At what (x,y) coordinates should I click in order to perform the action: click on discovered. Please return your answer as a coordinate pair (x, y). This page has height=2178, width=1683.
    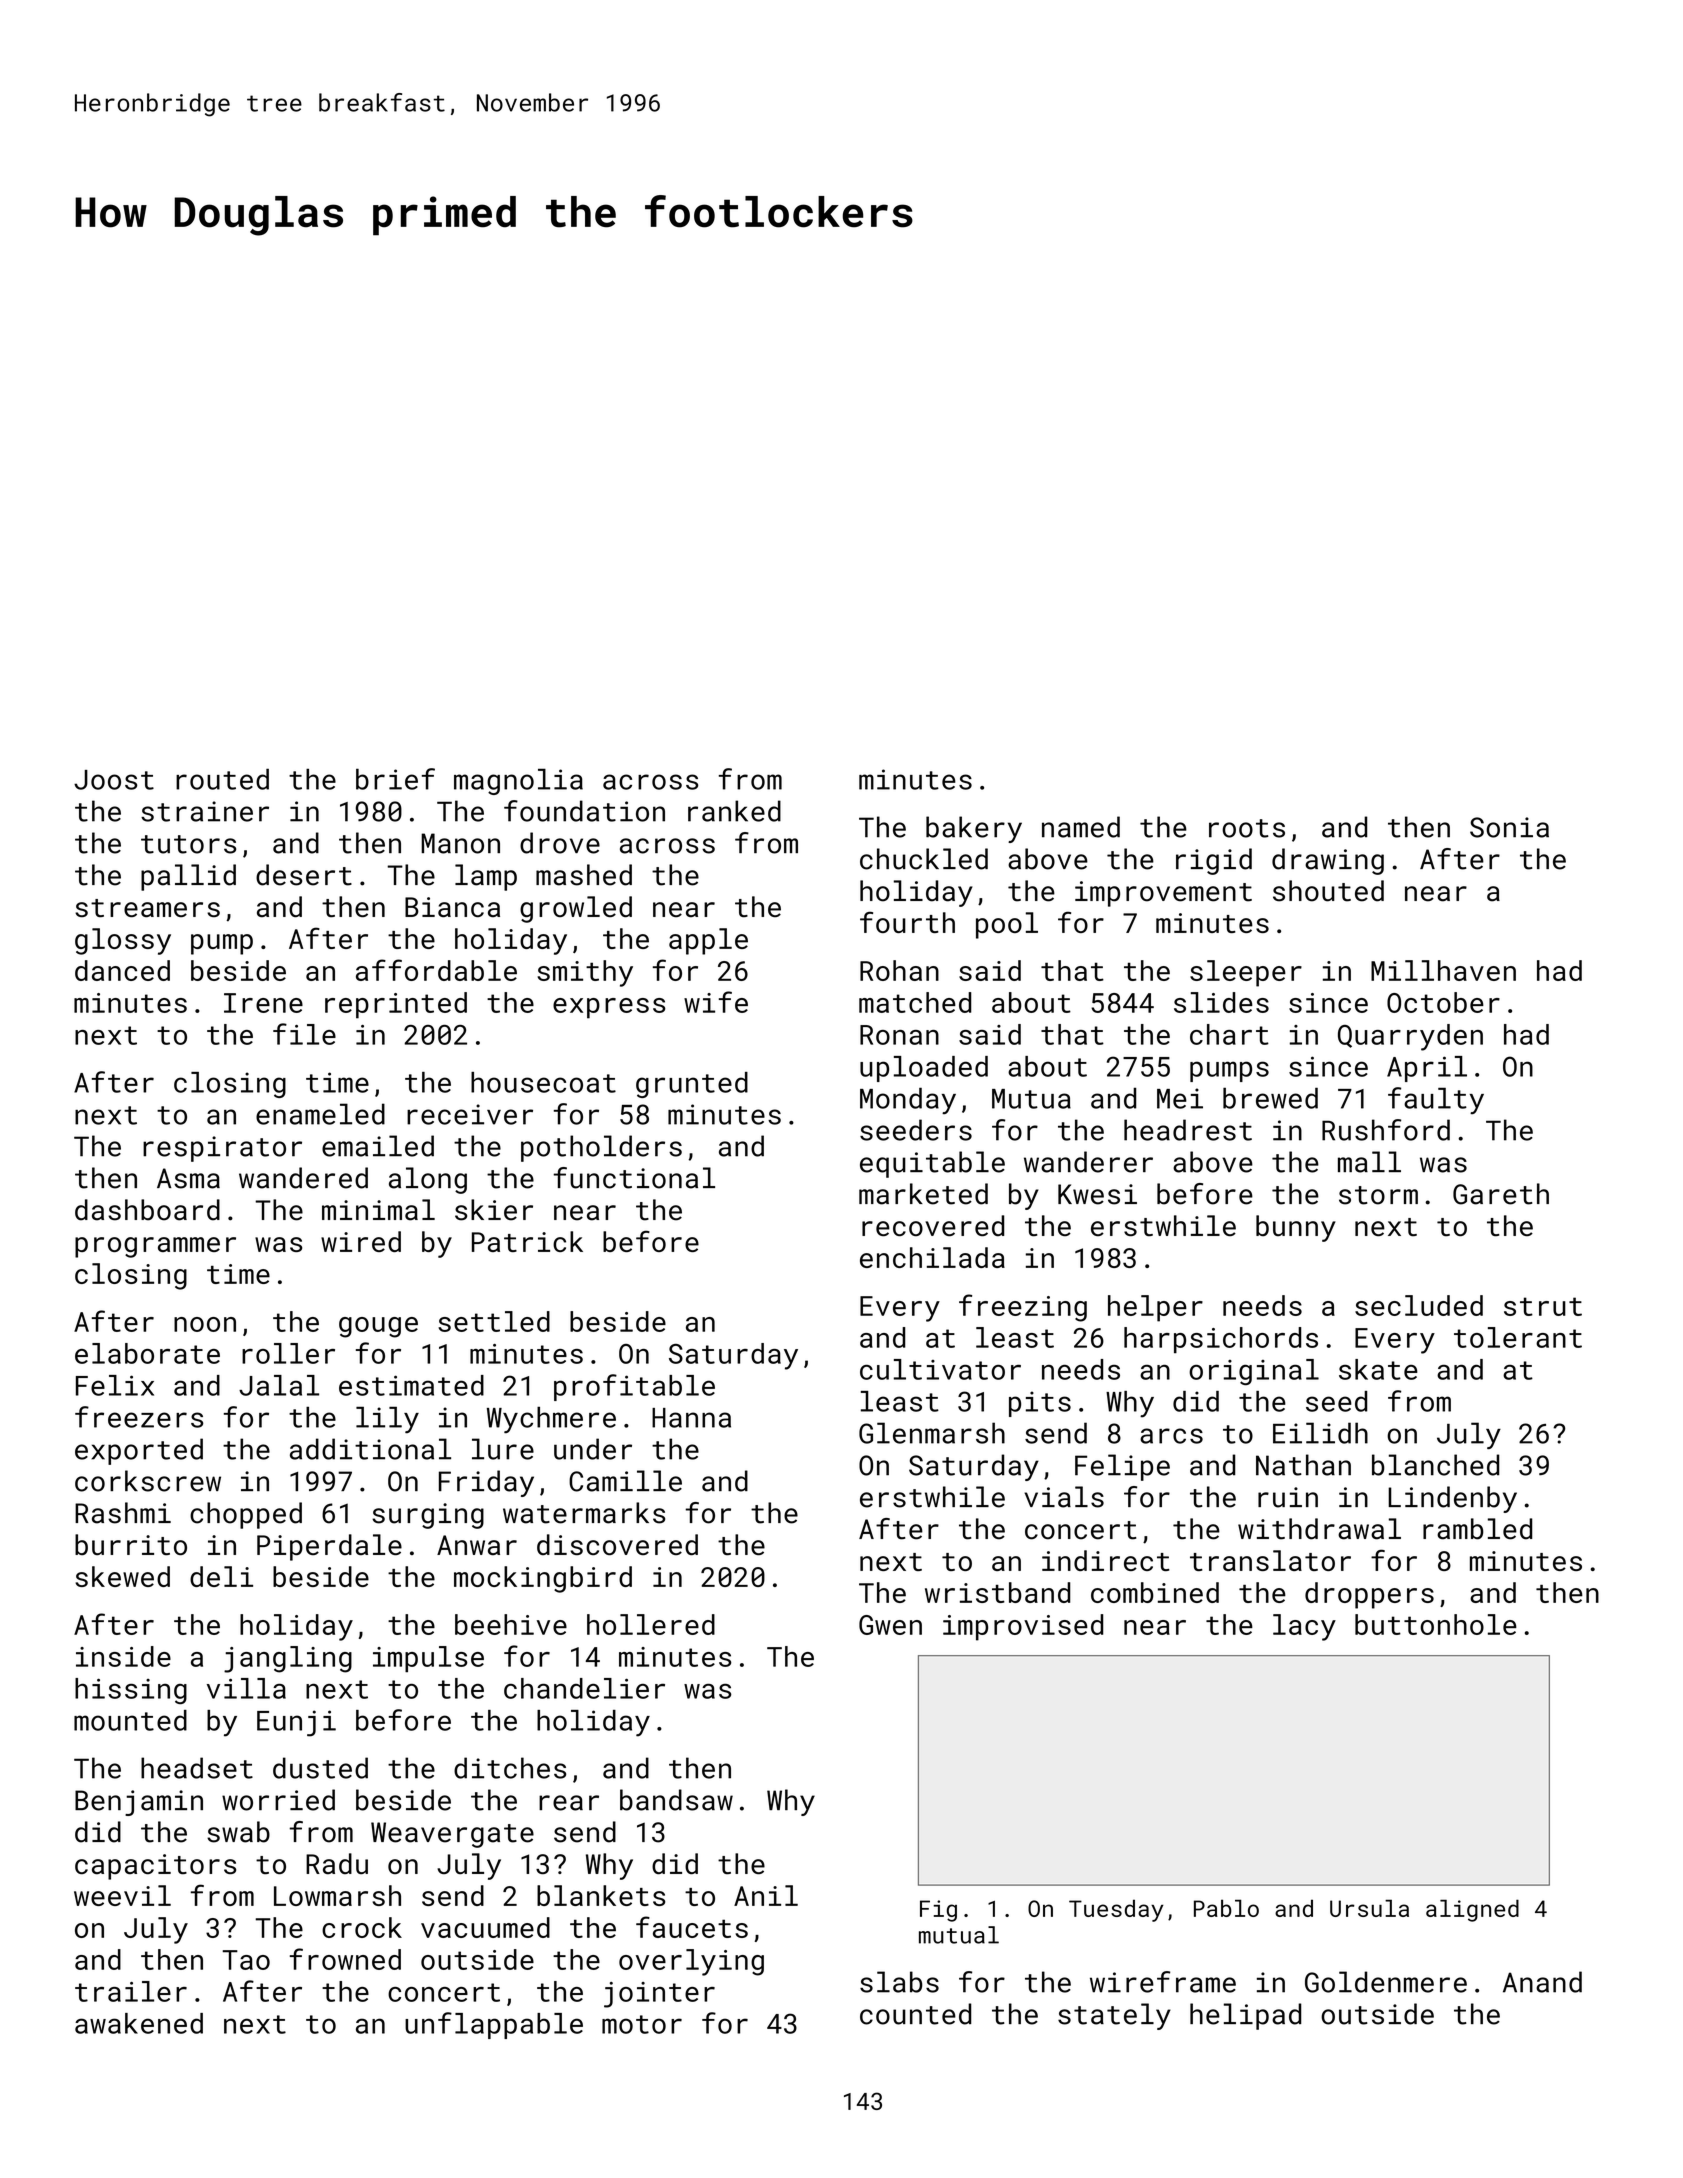
    Looking at the image, I should click on (617, 1544).
